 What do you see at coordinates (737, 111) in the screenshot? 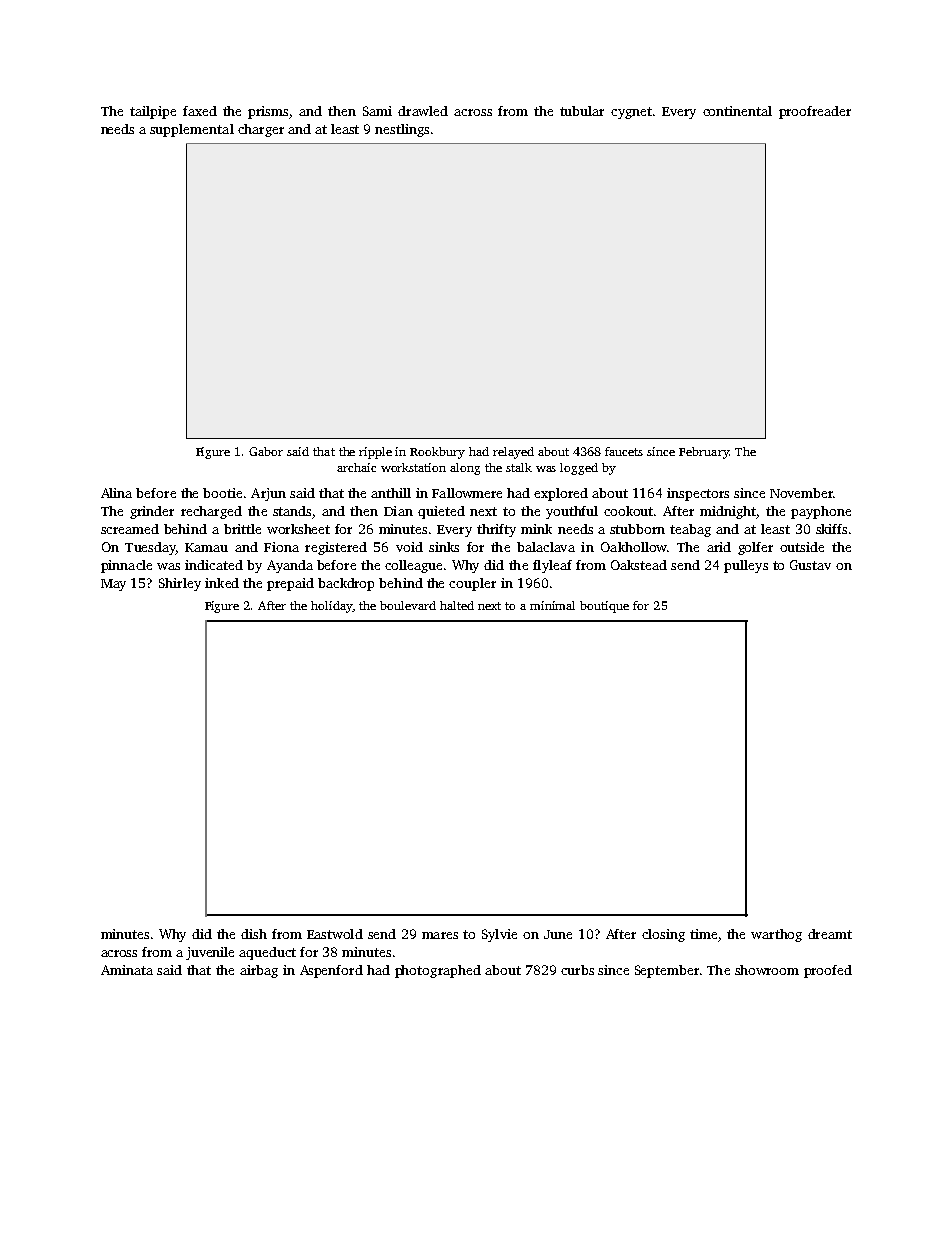
I see `continental` at bounding box center [737, 111].
